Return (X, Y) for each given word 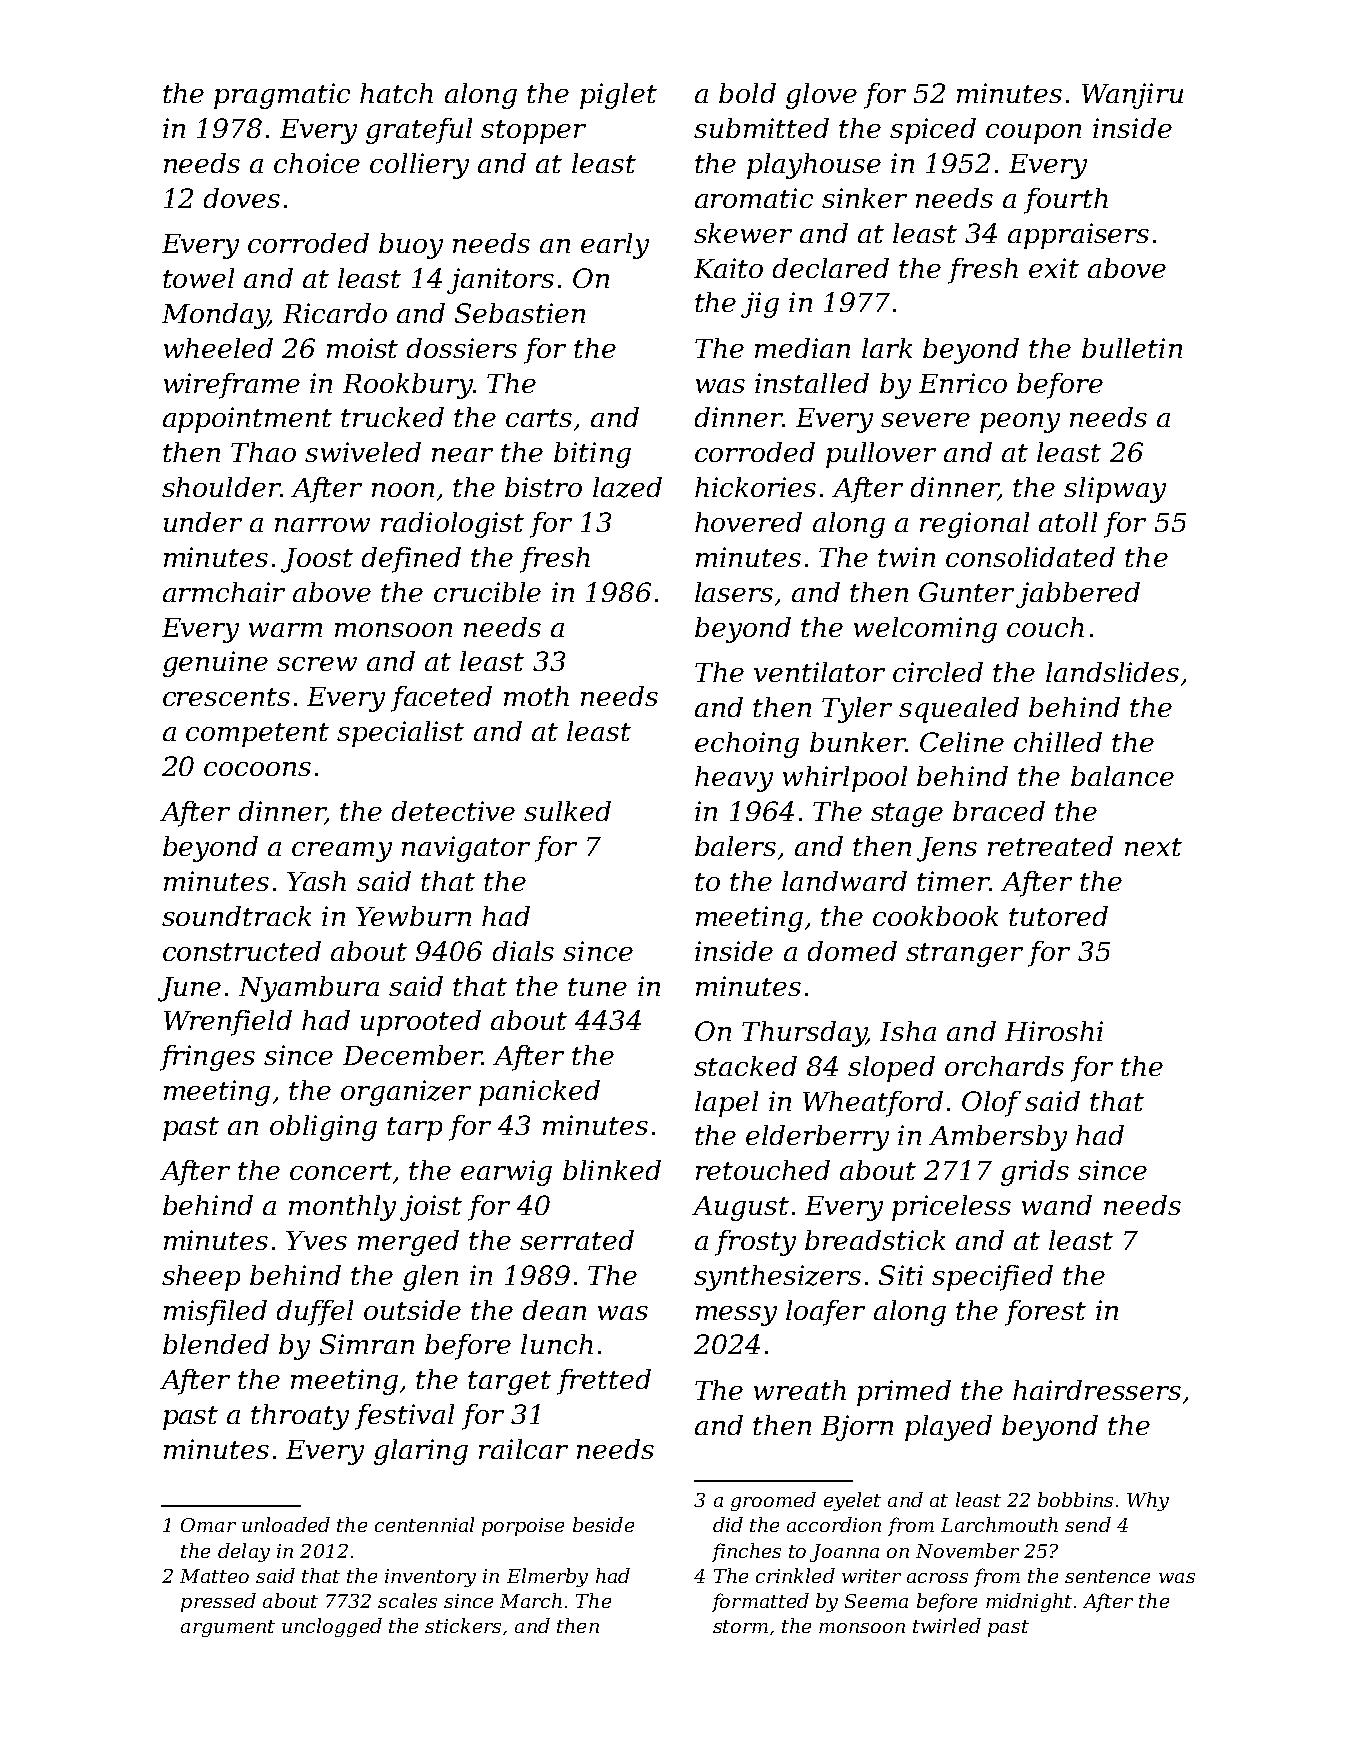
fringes (207, 1058)
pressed (218, 1602)
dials (523, 951)
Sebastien (520, 313)
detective (453, 811)
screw (317, 664)
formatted (760, 1602)
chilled (1058, 742)
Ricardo (335, 313)
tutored (1058, 916)
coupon (1033, 134)
